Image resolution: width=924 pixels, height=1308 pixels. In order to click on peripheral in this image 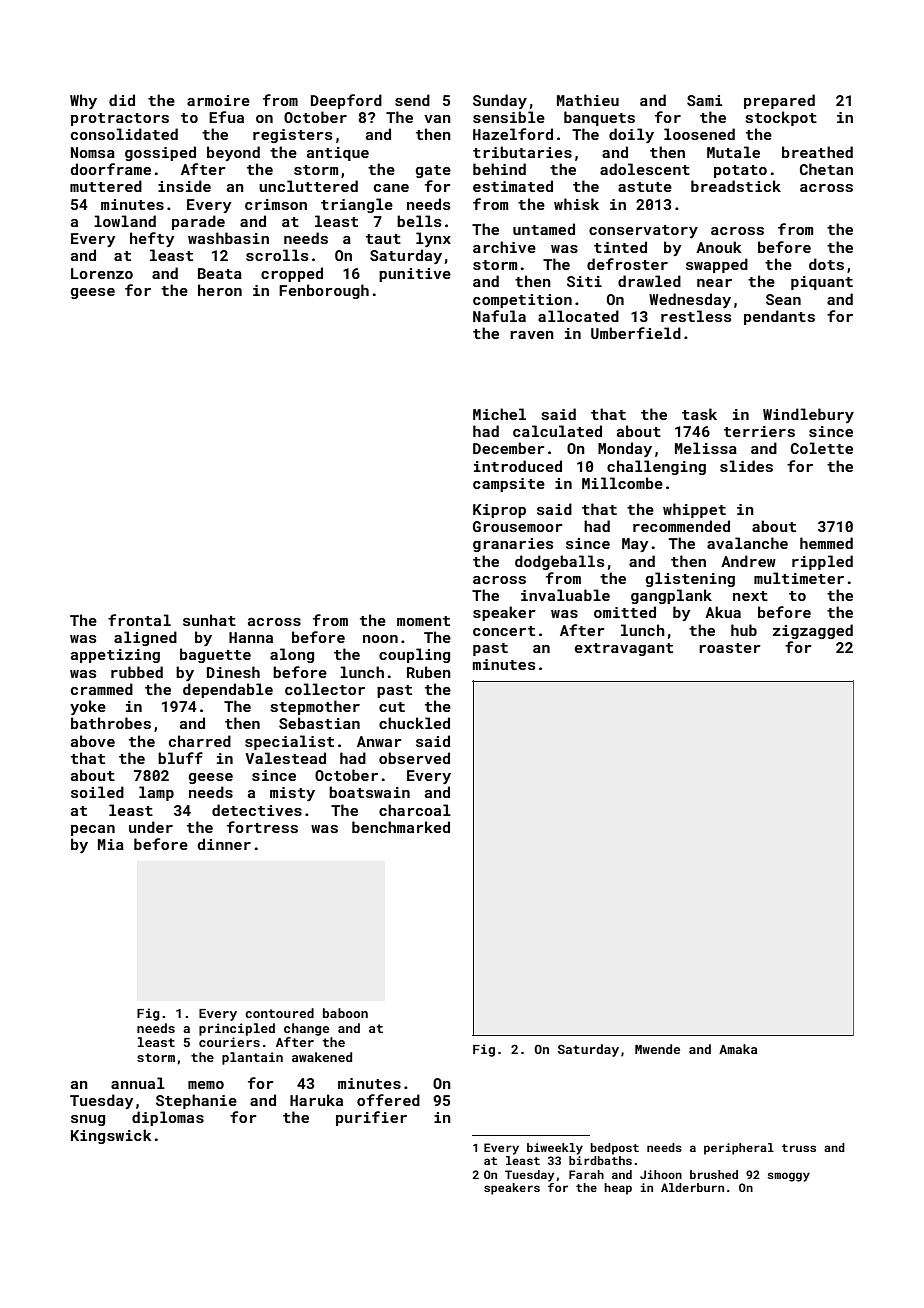, I will do `click(739, 1149)`.
